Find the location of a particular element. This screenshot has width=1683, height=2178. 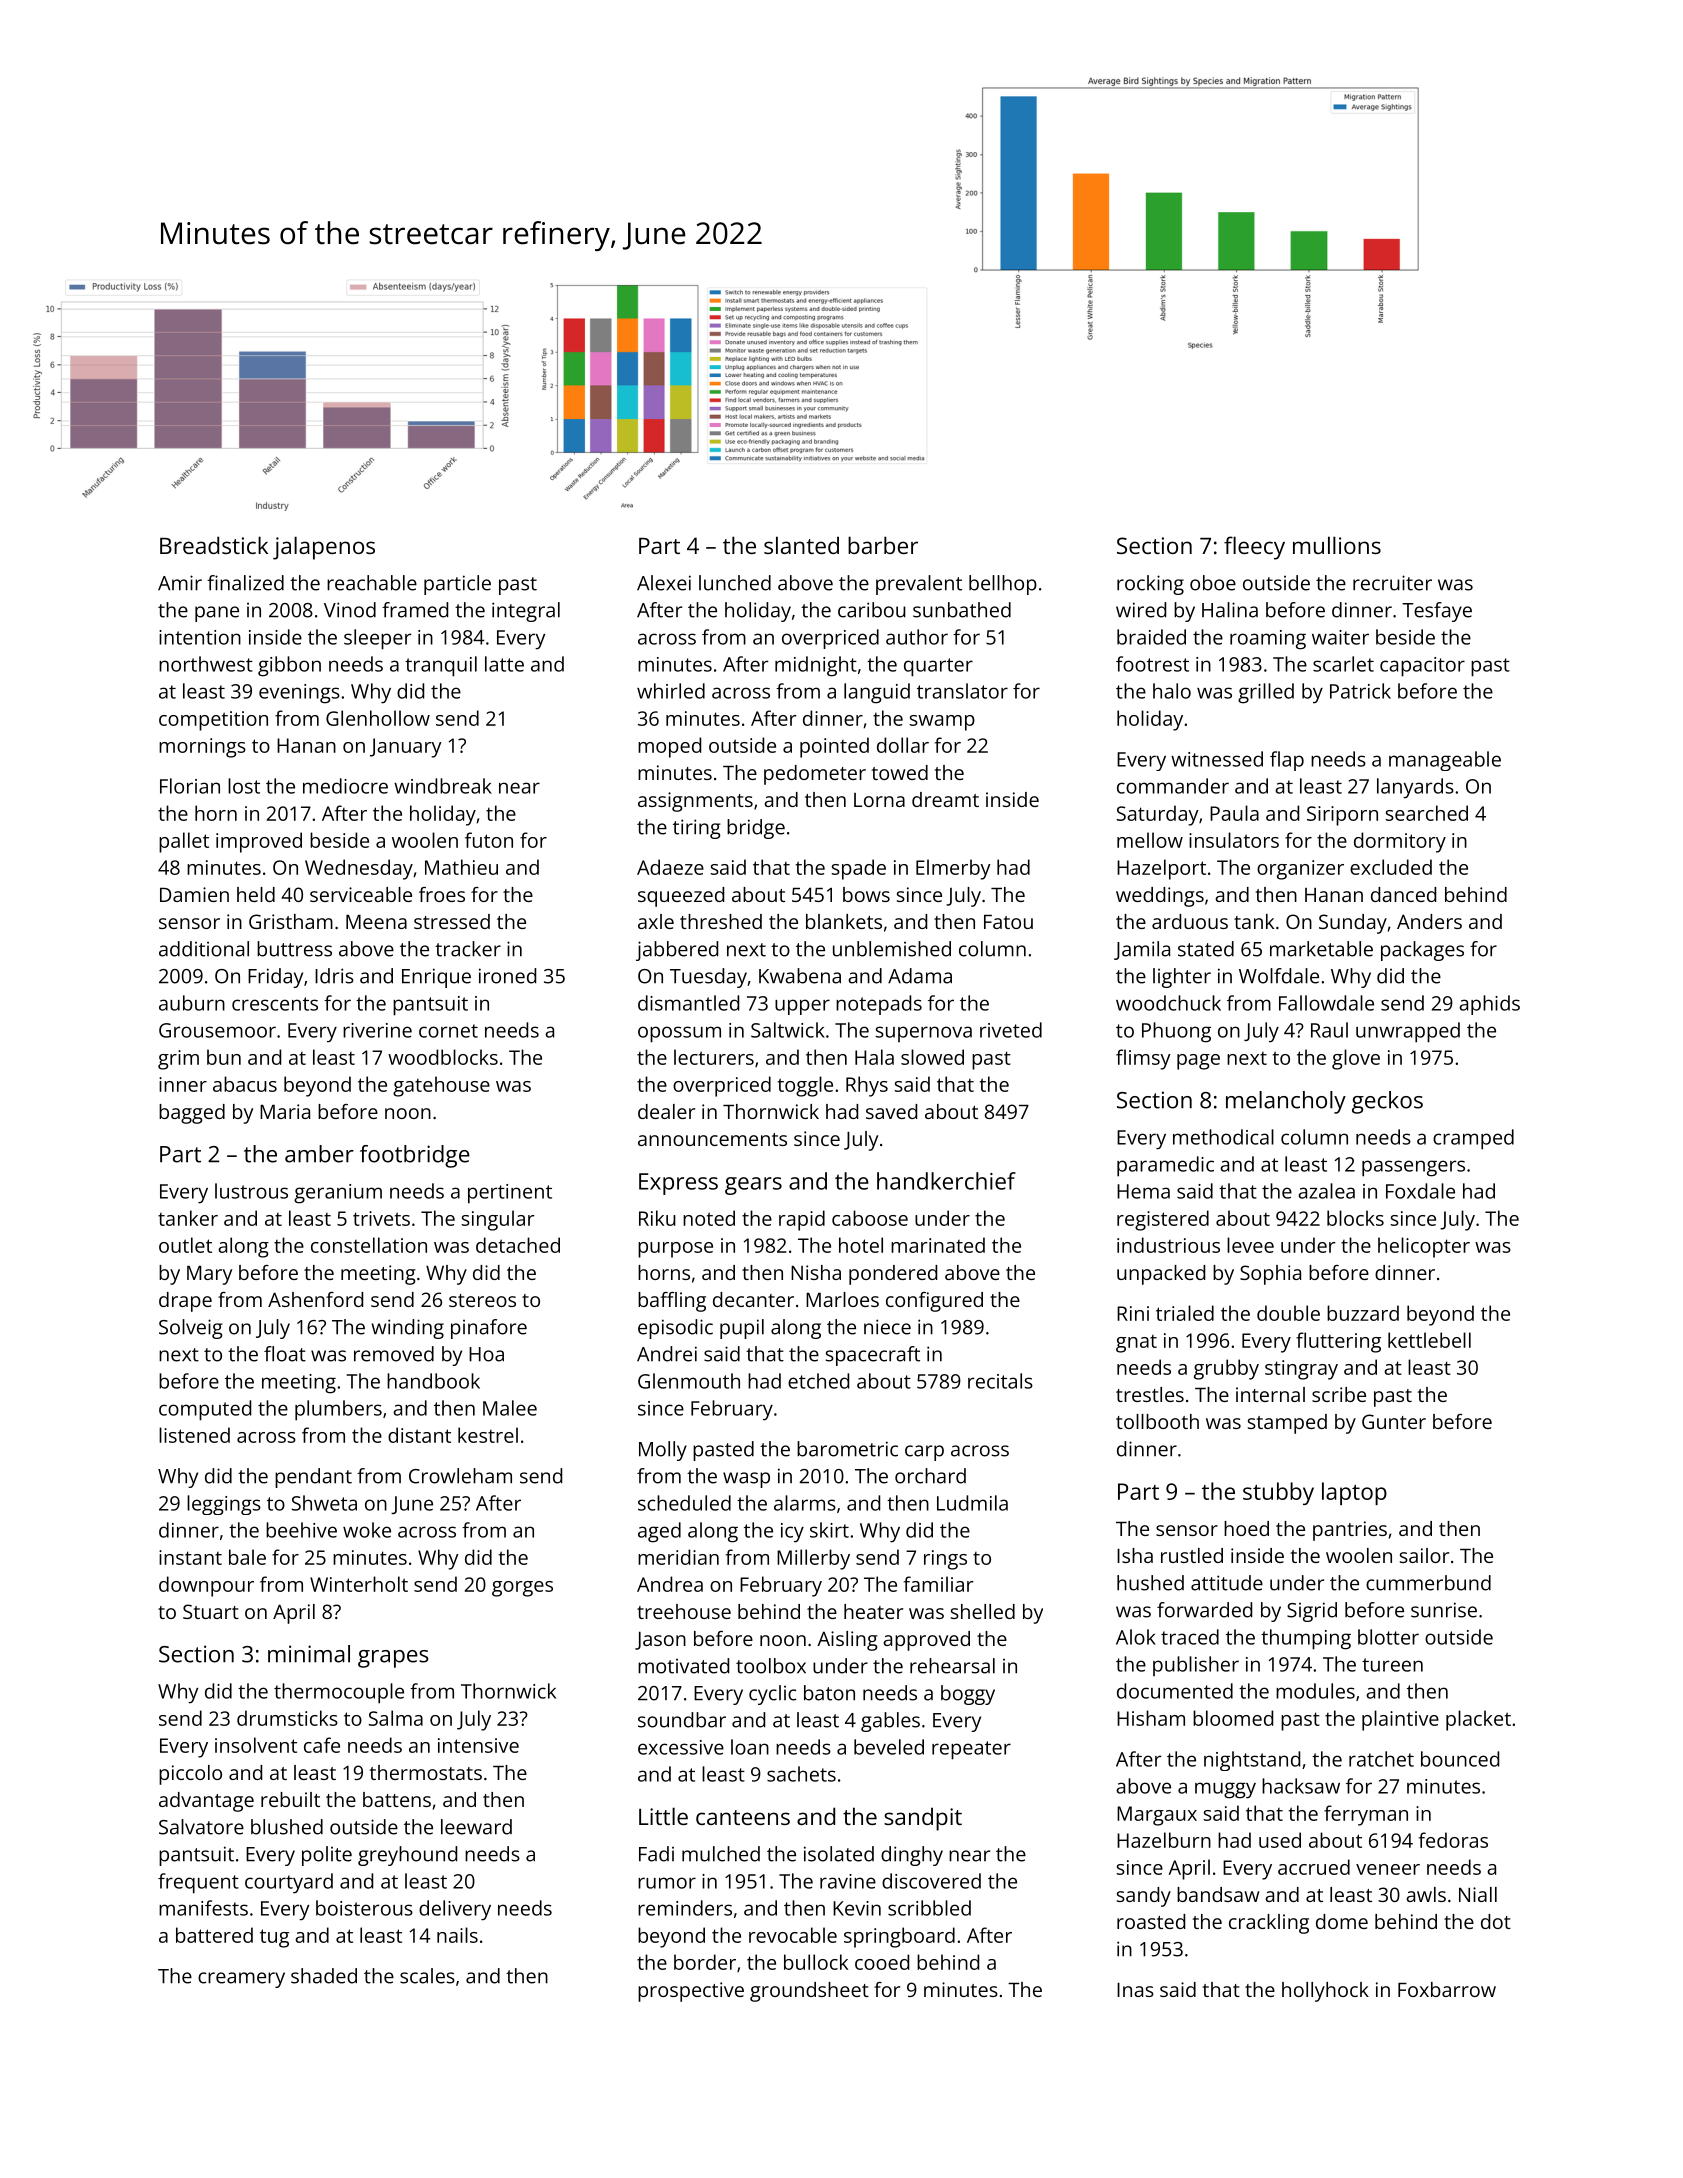

marketable is located at coordinates (1321, 949).
